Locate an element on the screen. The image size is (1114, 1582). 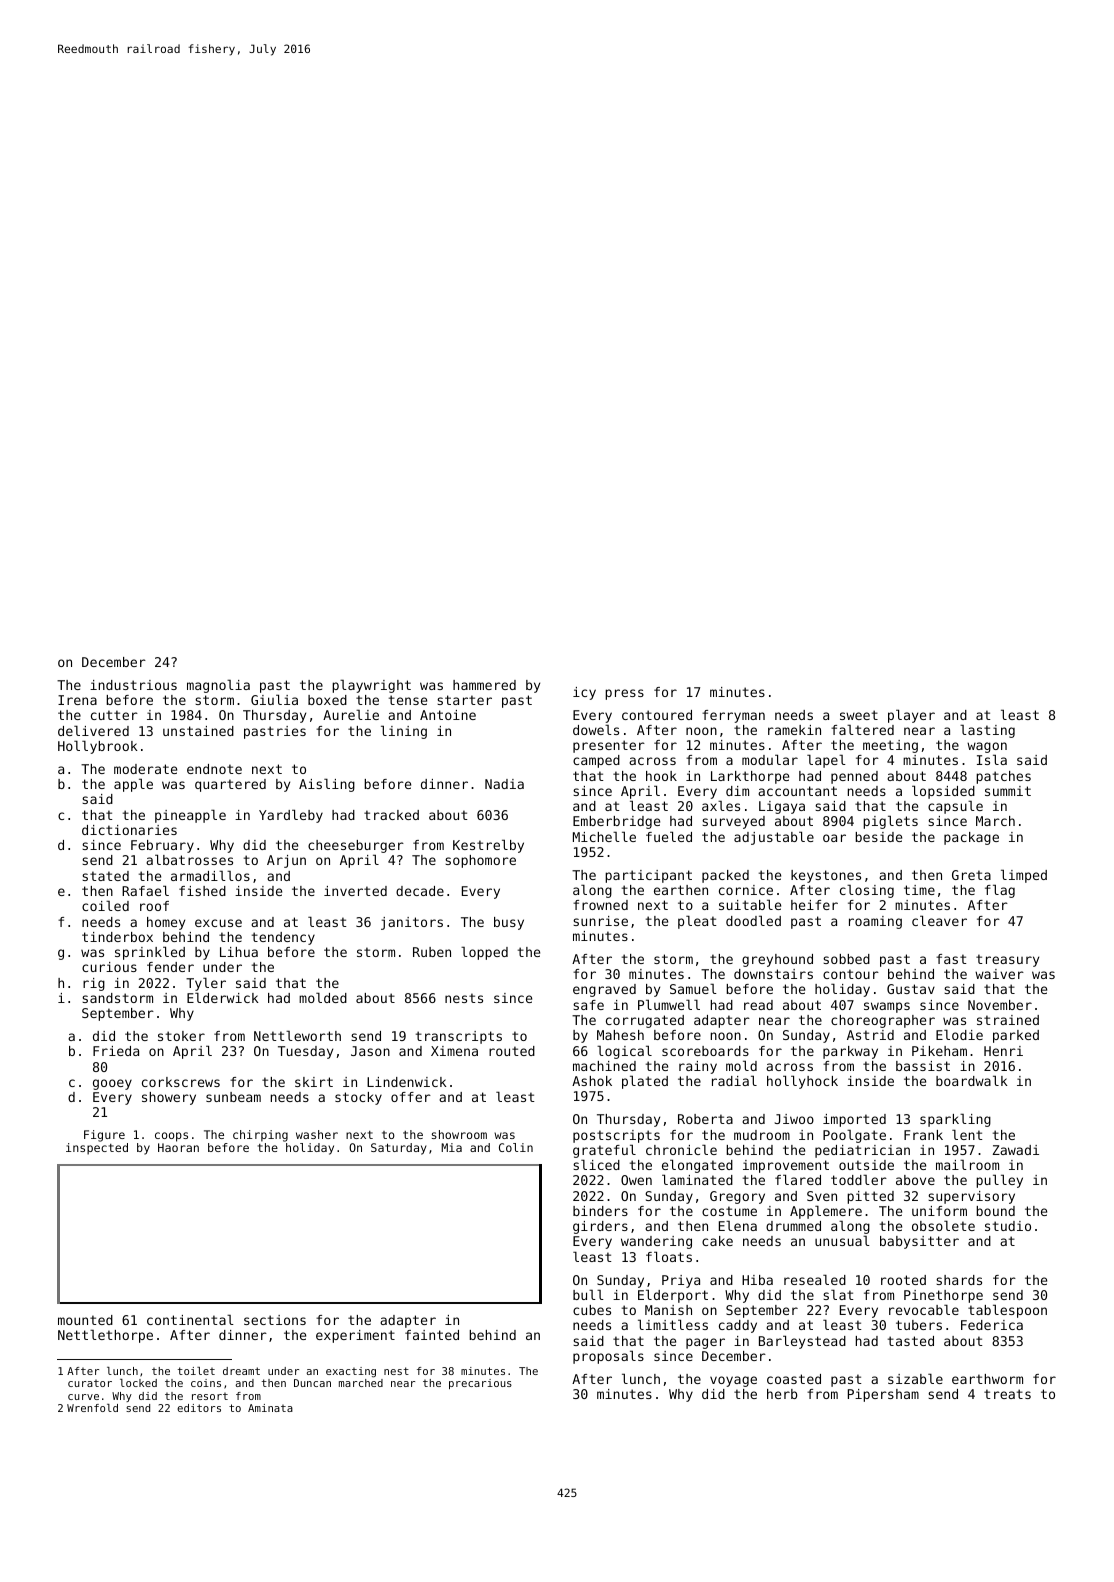
continental is located at coordinates (190, 1319).
